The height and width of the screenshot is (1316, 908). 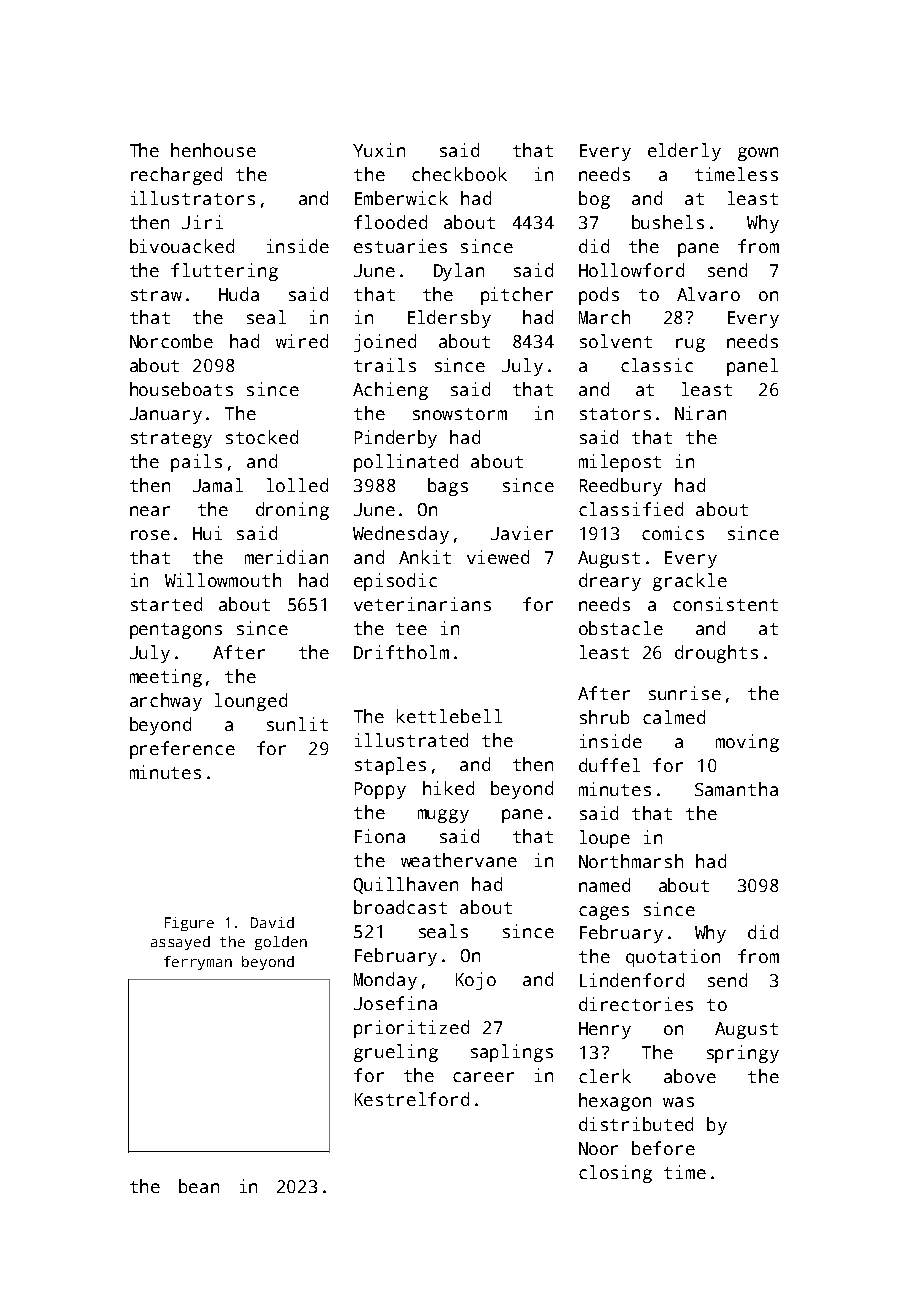 What do you see at coordinates (736, 789) in the screenshot?
I see `Samantha` at bounding box center [736, 789].
